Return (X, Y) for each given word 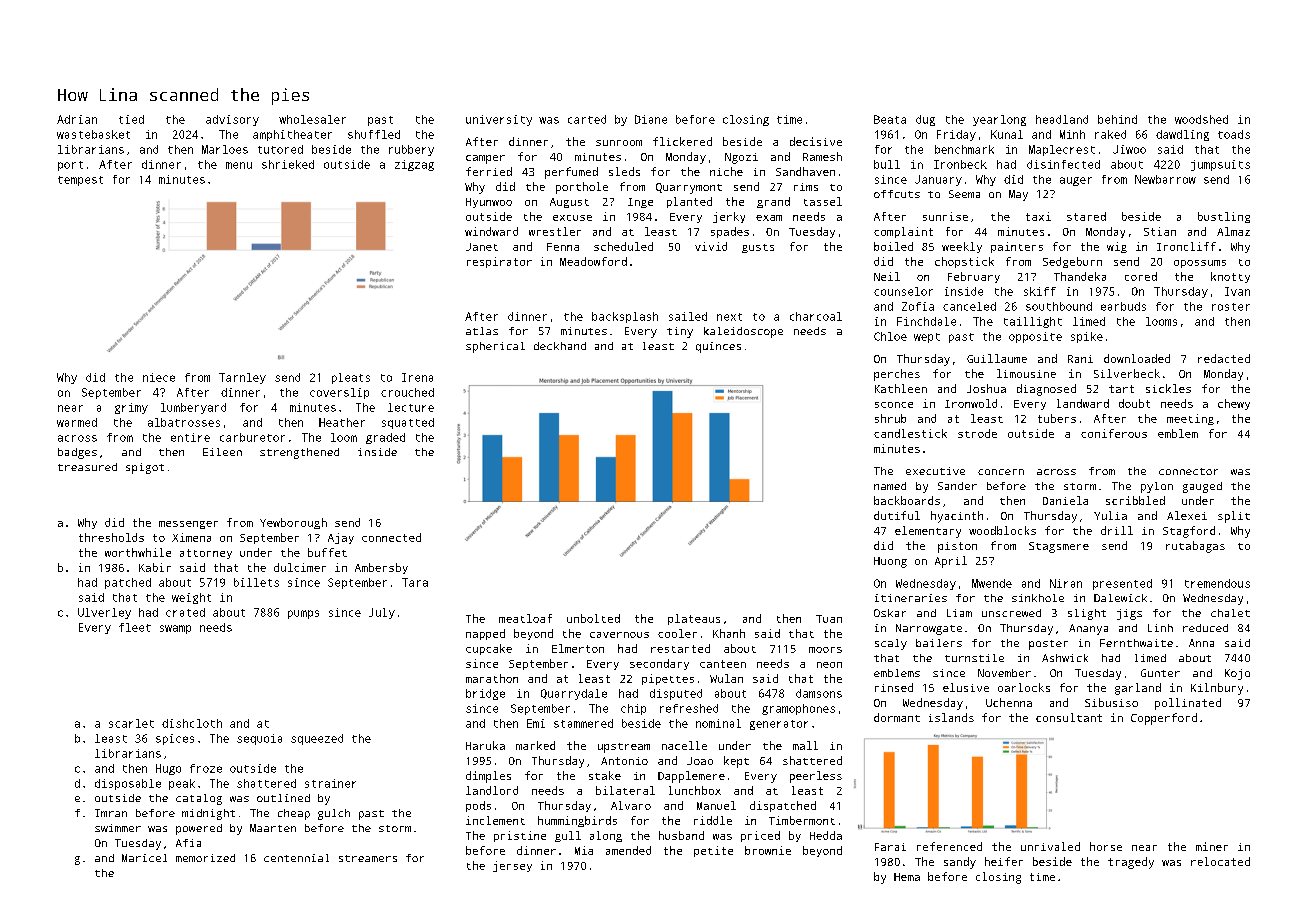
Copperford (1164, 719)
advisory (232, 120)
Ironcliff (1186, 246)
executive (935, 471)
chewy (1234, 404)
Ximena (191, 537)
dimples (488, 777)
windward (491, 231)
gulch (334, 814)
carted (587, 119)
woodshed (1201, 119)
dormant (897, 717)
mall (805, 745)
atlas (482, 331)
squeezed (317, 739)
